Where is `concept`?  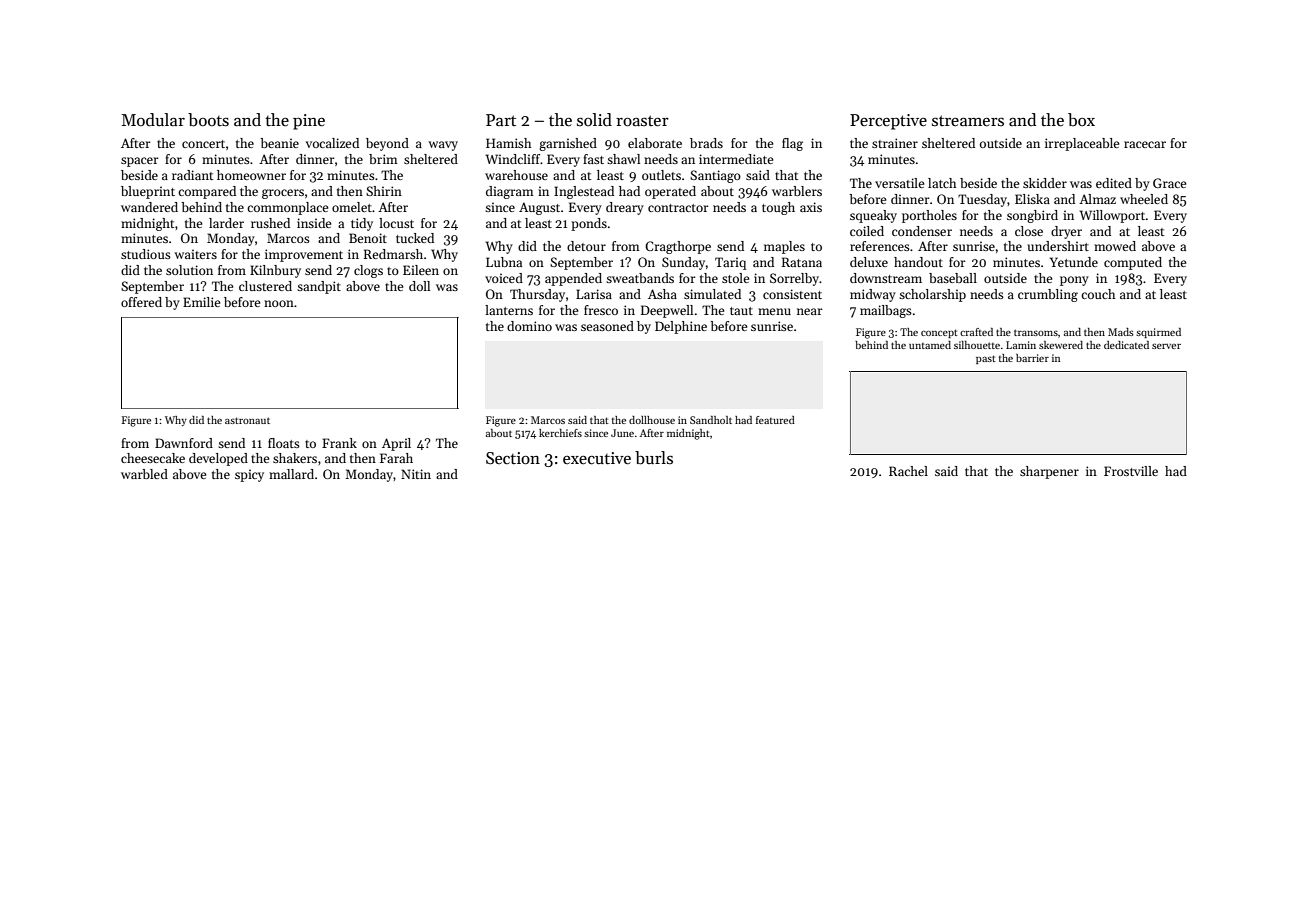 concept is located at coordinates (939, 333).
